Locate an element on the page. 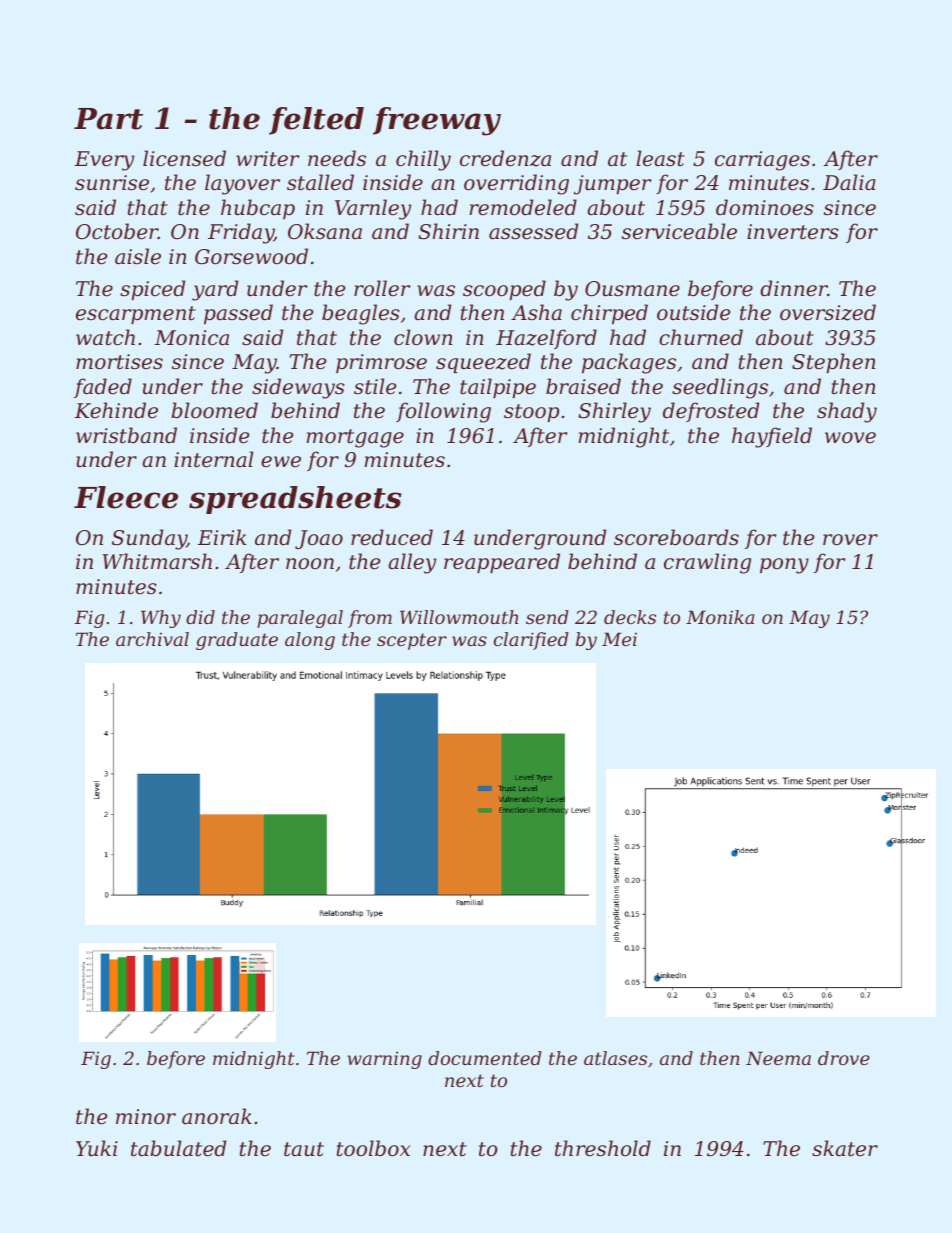  graduate is located at coordinates (237, 641).
